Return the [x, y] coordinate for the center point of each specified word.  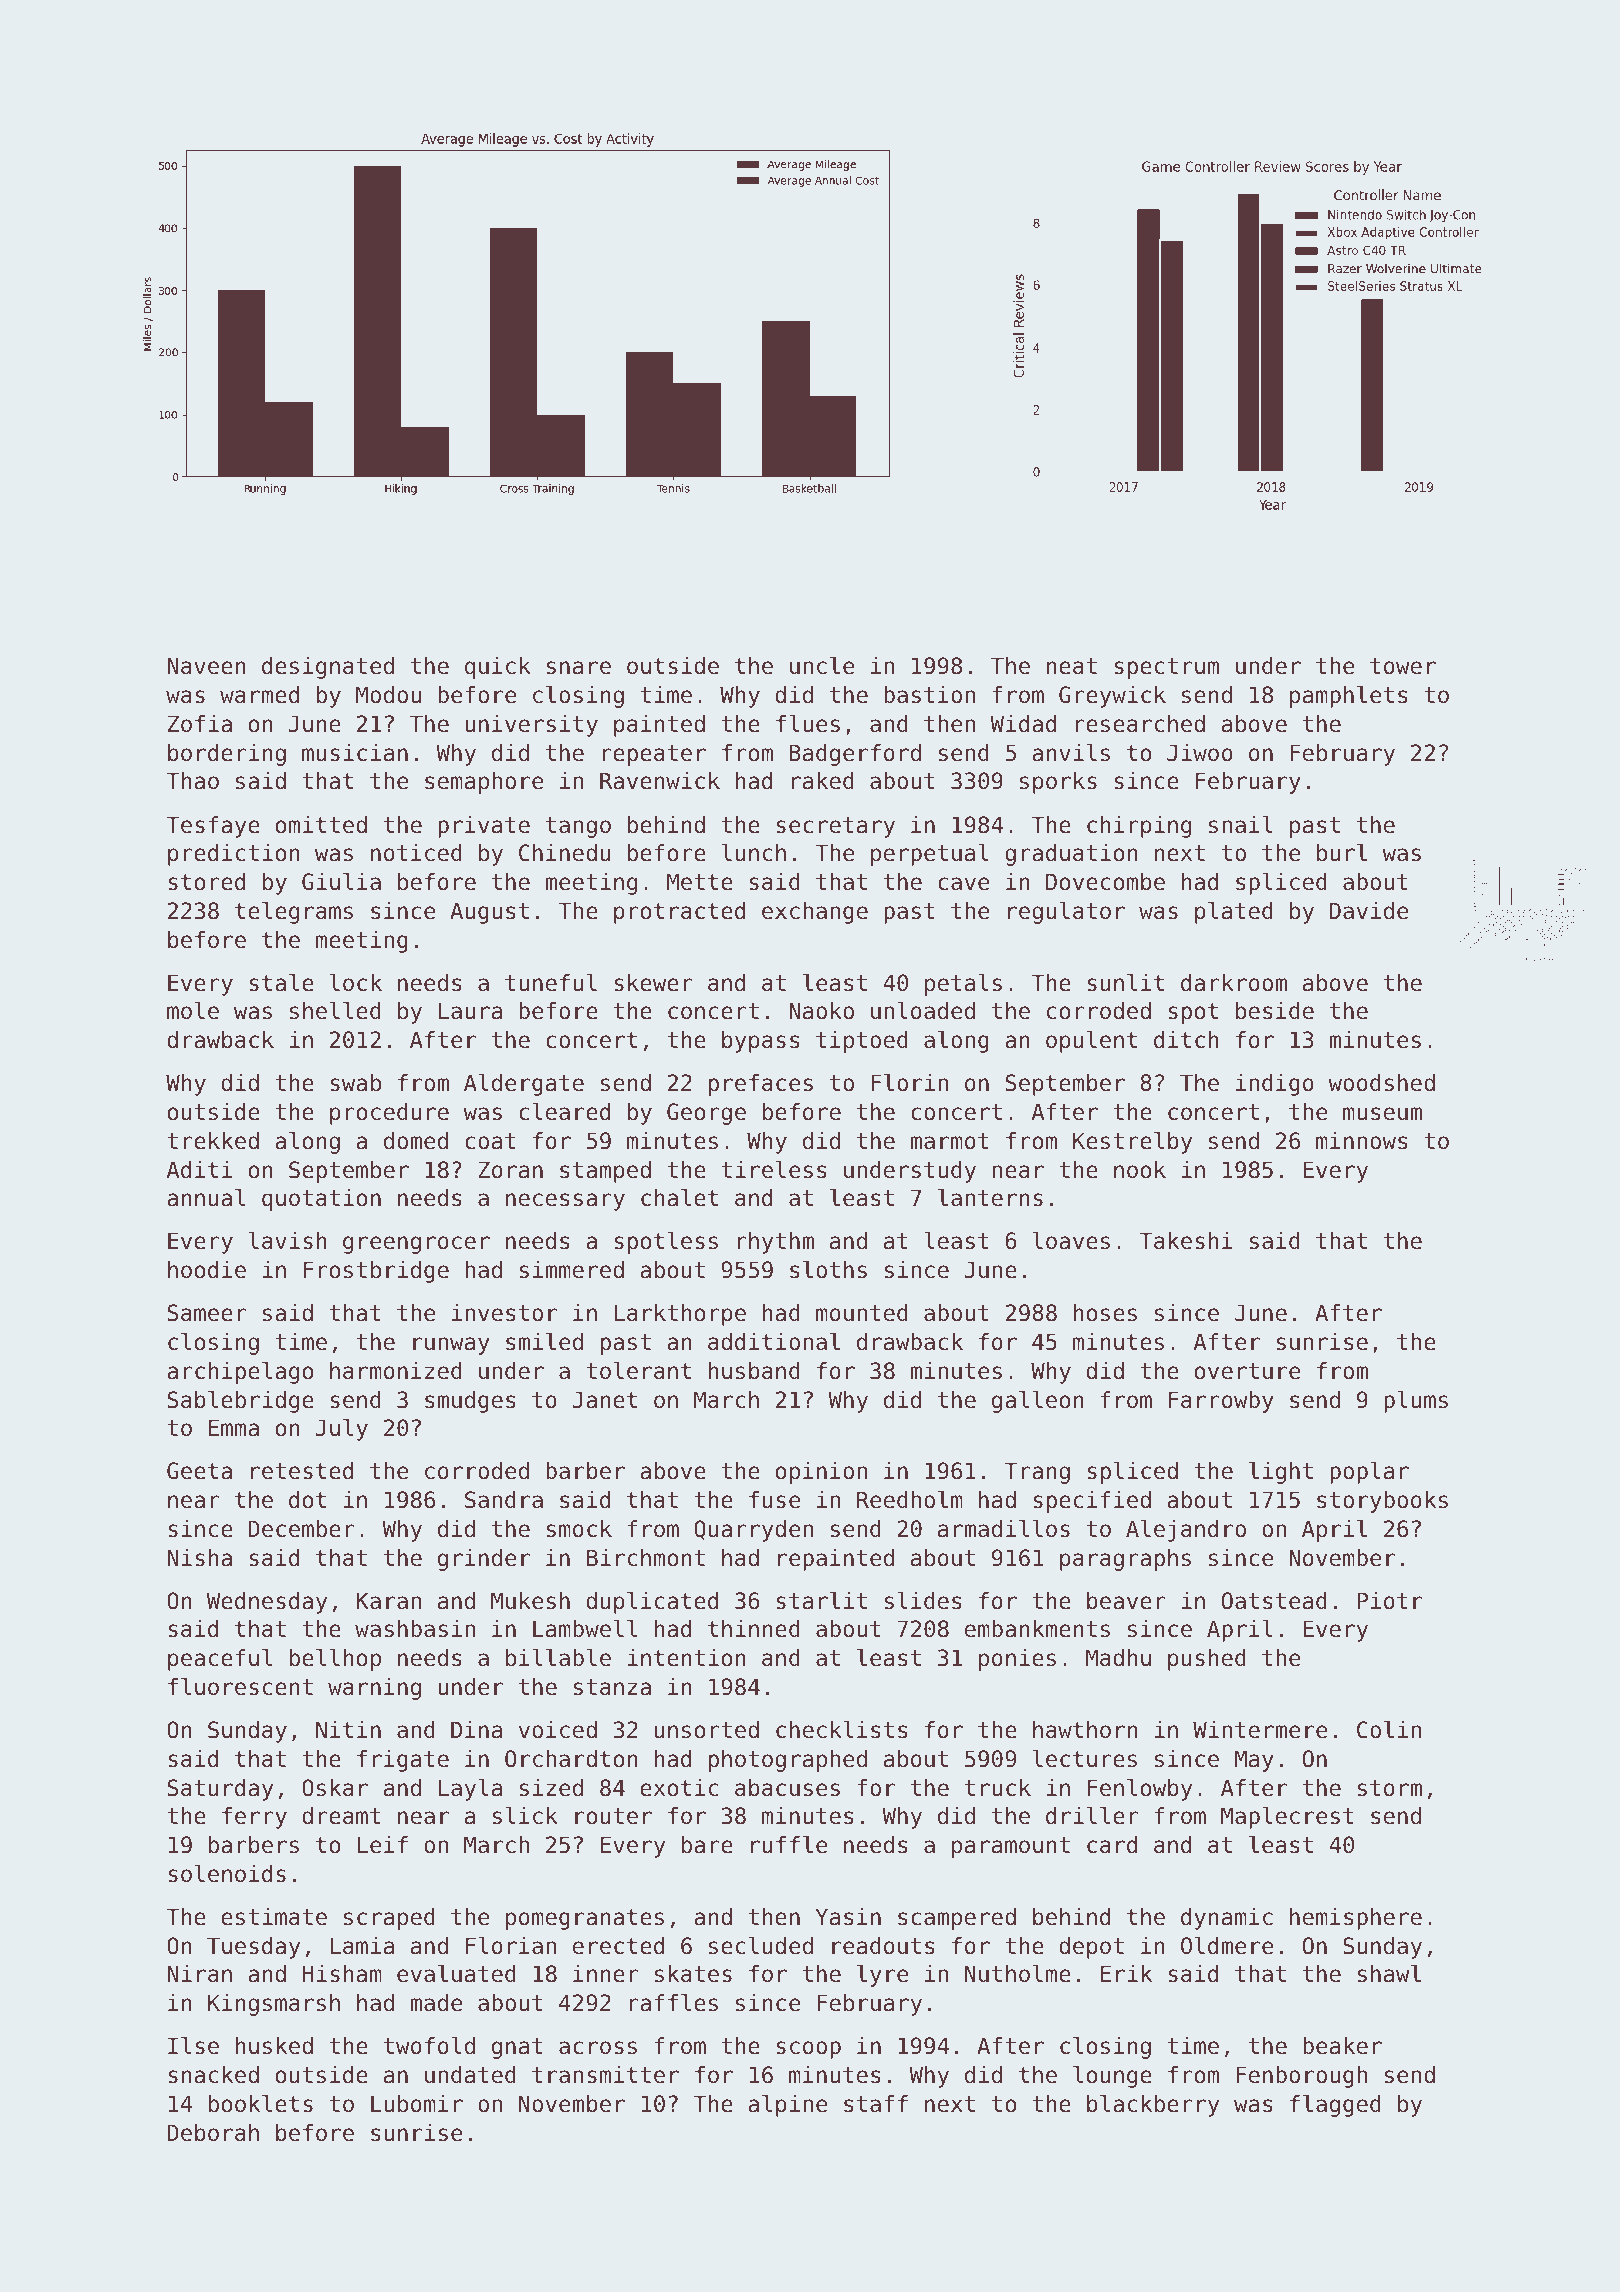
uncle [822, 666]
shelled [335, 1011]
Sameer [207, 1313]
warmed [259, 695]
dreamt [341, 1816]
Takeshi [1186, 1241]
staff [876, 2104]
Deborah [213, 2133]
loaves [1071, 1241]
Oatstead [1274, 1601]
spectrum [1166, 668]
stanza [612, 1687]
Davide [1369, 911]
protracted [679, 913]
